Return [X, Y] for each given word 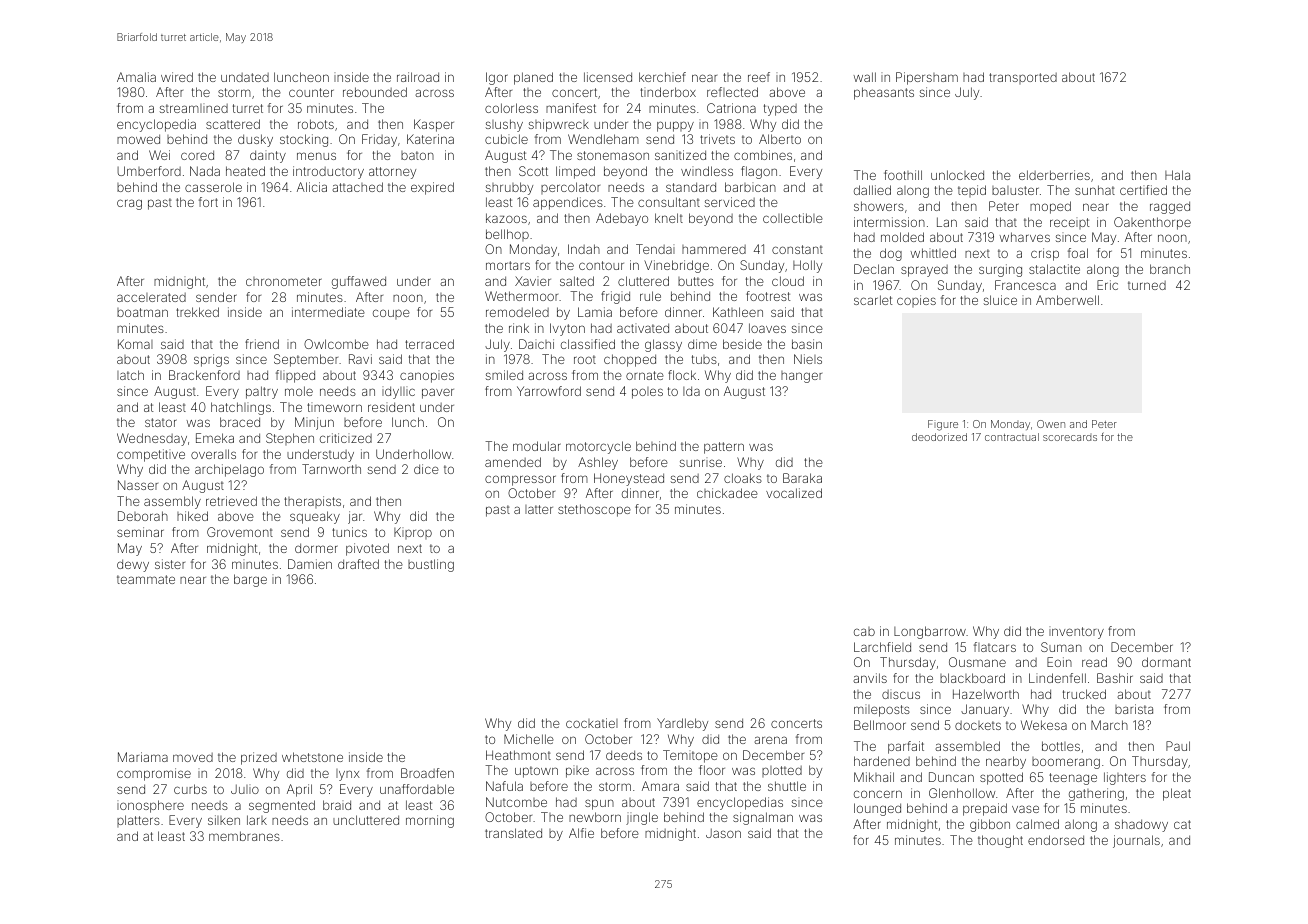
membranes [244, 836]
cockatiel [592, 723]
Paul [1178, 746]
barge [250, 580]
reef [759, 77]
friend [262, 344]
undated [245, 77]
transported [1023, 78]
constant [797, 249]
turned [1147, 285]
